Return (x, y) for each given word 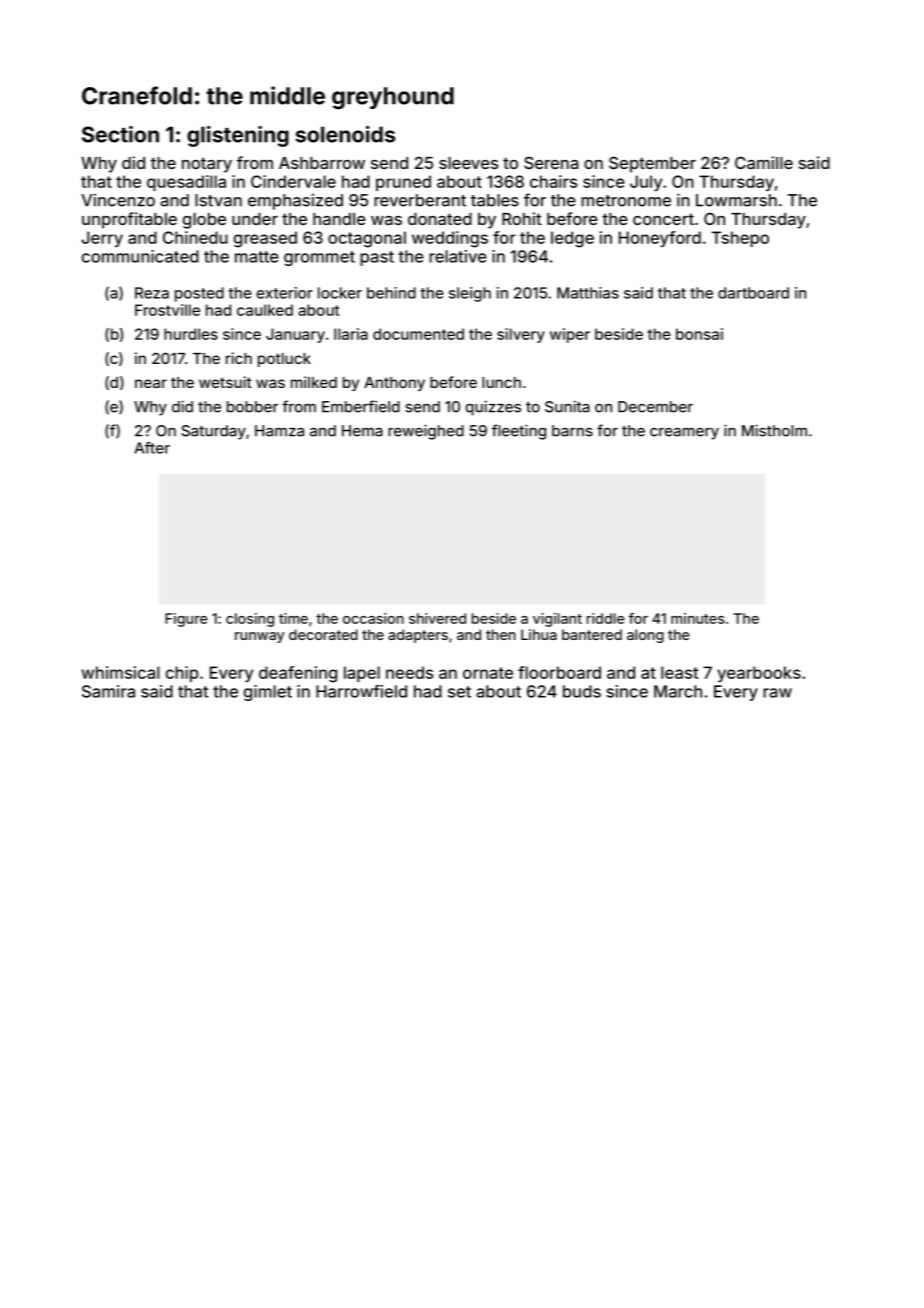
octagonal (367, 239)
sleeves (468, 163)
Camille (764, 162)
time (293, 618)
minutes (698, 618)
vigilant (557, 620)
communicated (140, 256)
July (646, 183)
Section (120, 134)
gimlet (268, 693)
